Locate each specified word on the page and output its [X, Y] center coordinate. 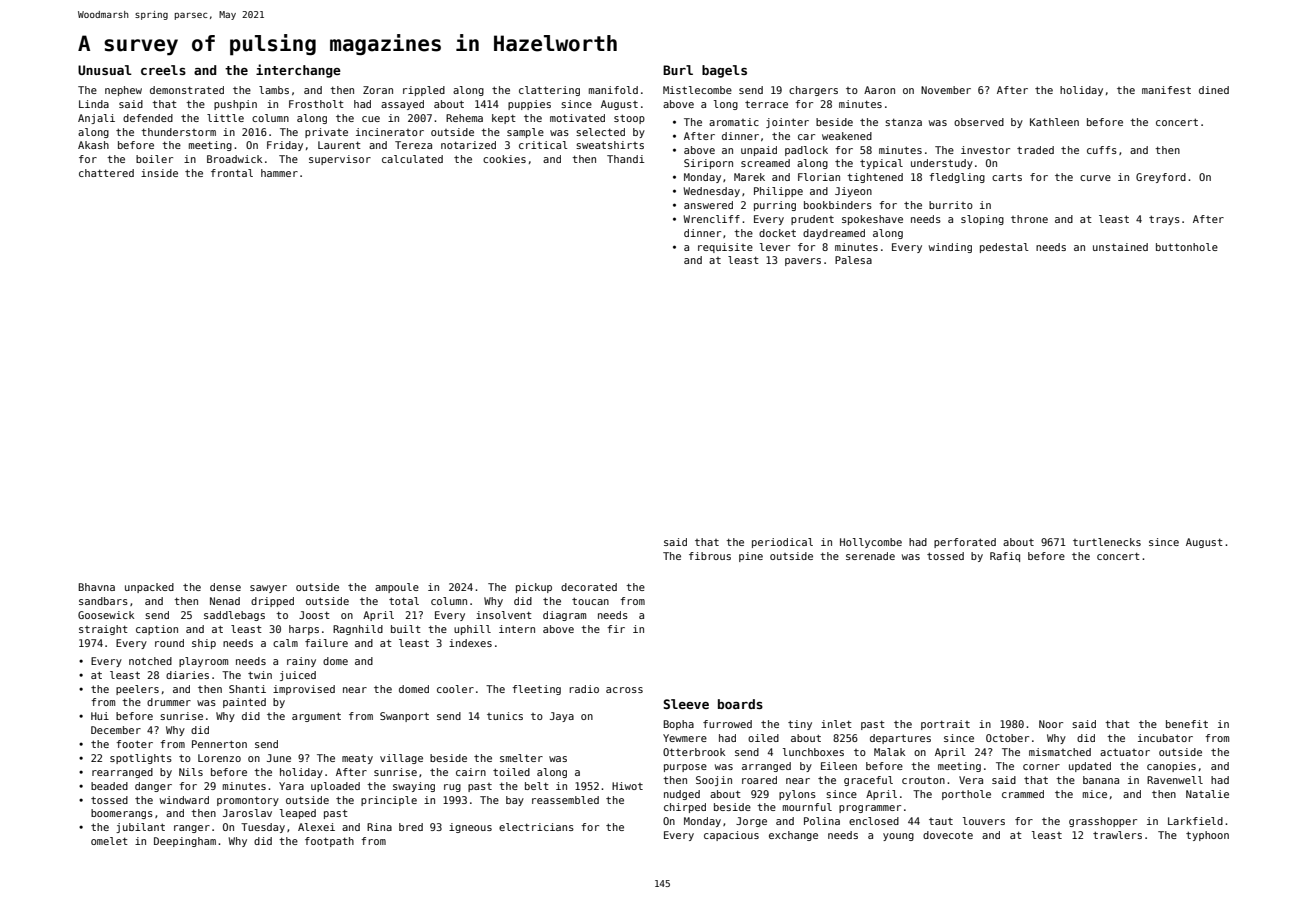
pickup [534, 588]
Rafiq [1005, 557]
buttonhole [1187, 247]
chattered [106, 173]
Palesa [853, 260]
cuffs [1102, 150]
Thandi [626, 159]
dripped [272, 602]
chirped [685, 808]
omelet [109, 841]
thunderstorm [178, 132]
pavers [803, 262]
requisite [725, 248]
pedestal [1004, 248]
